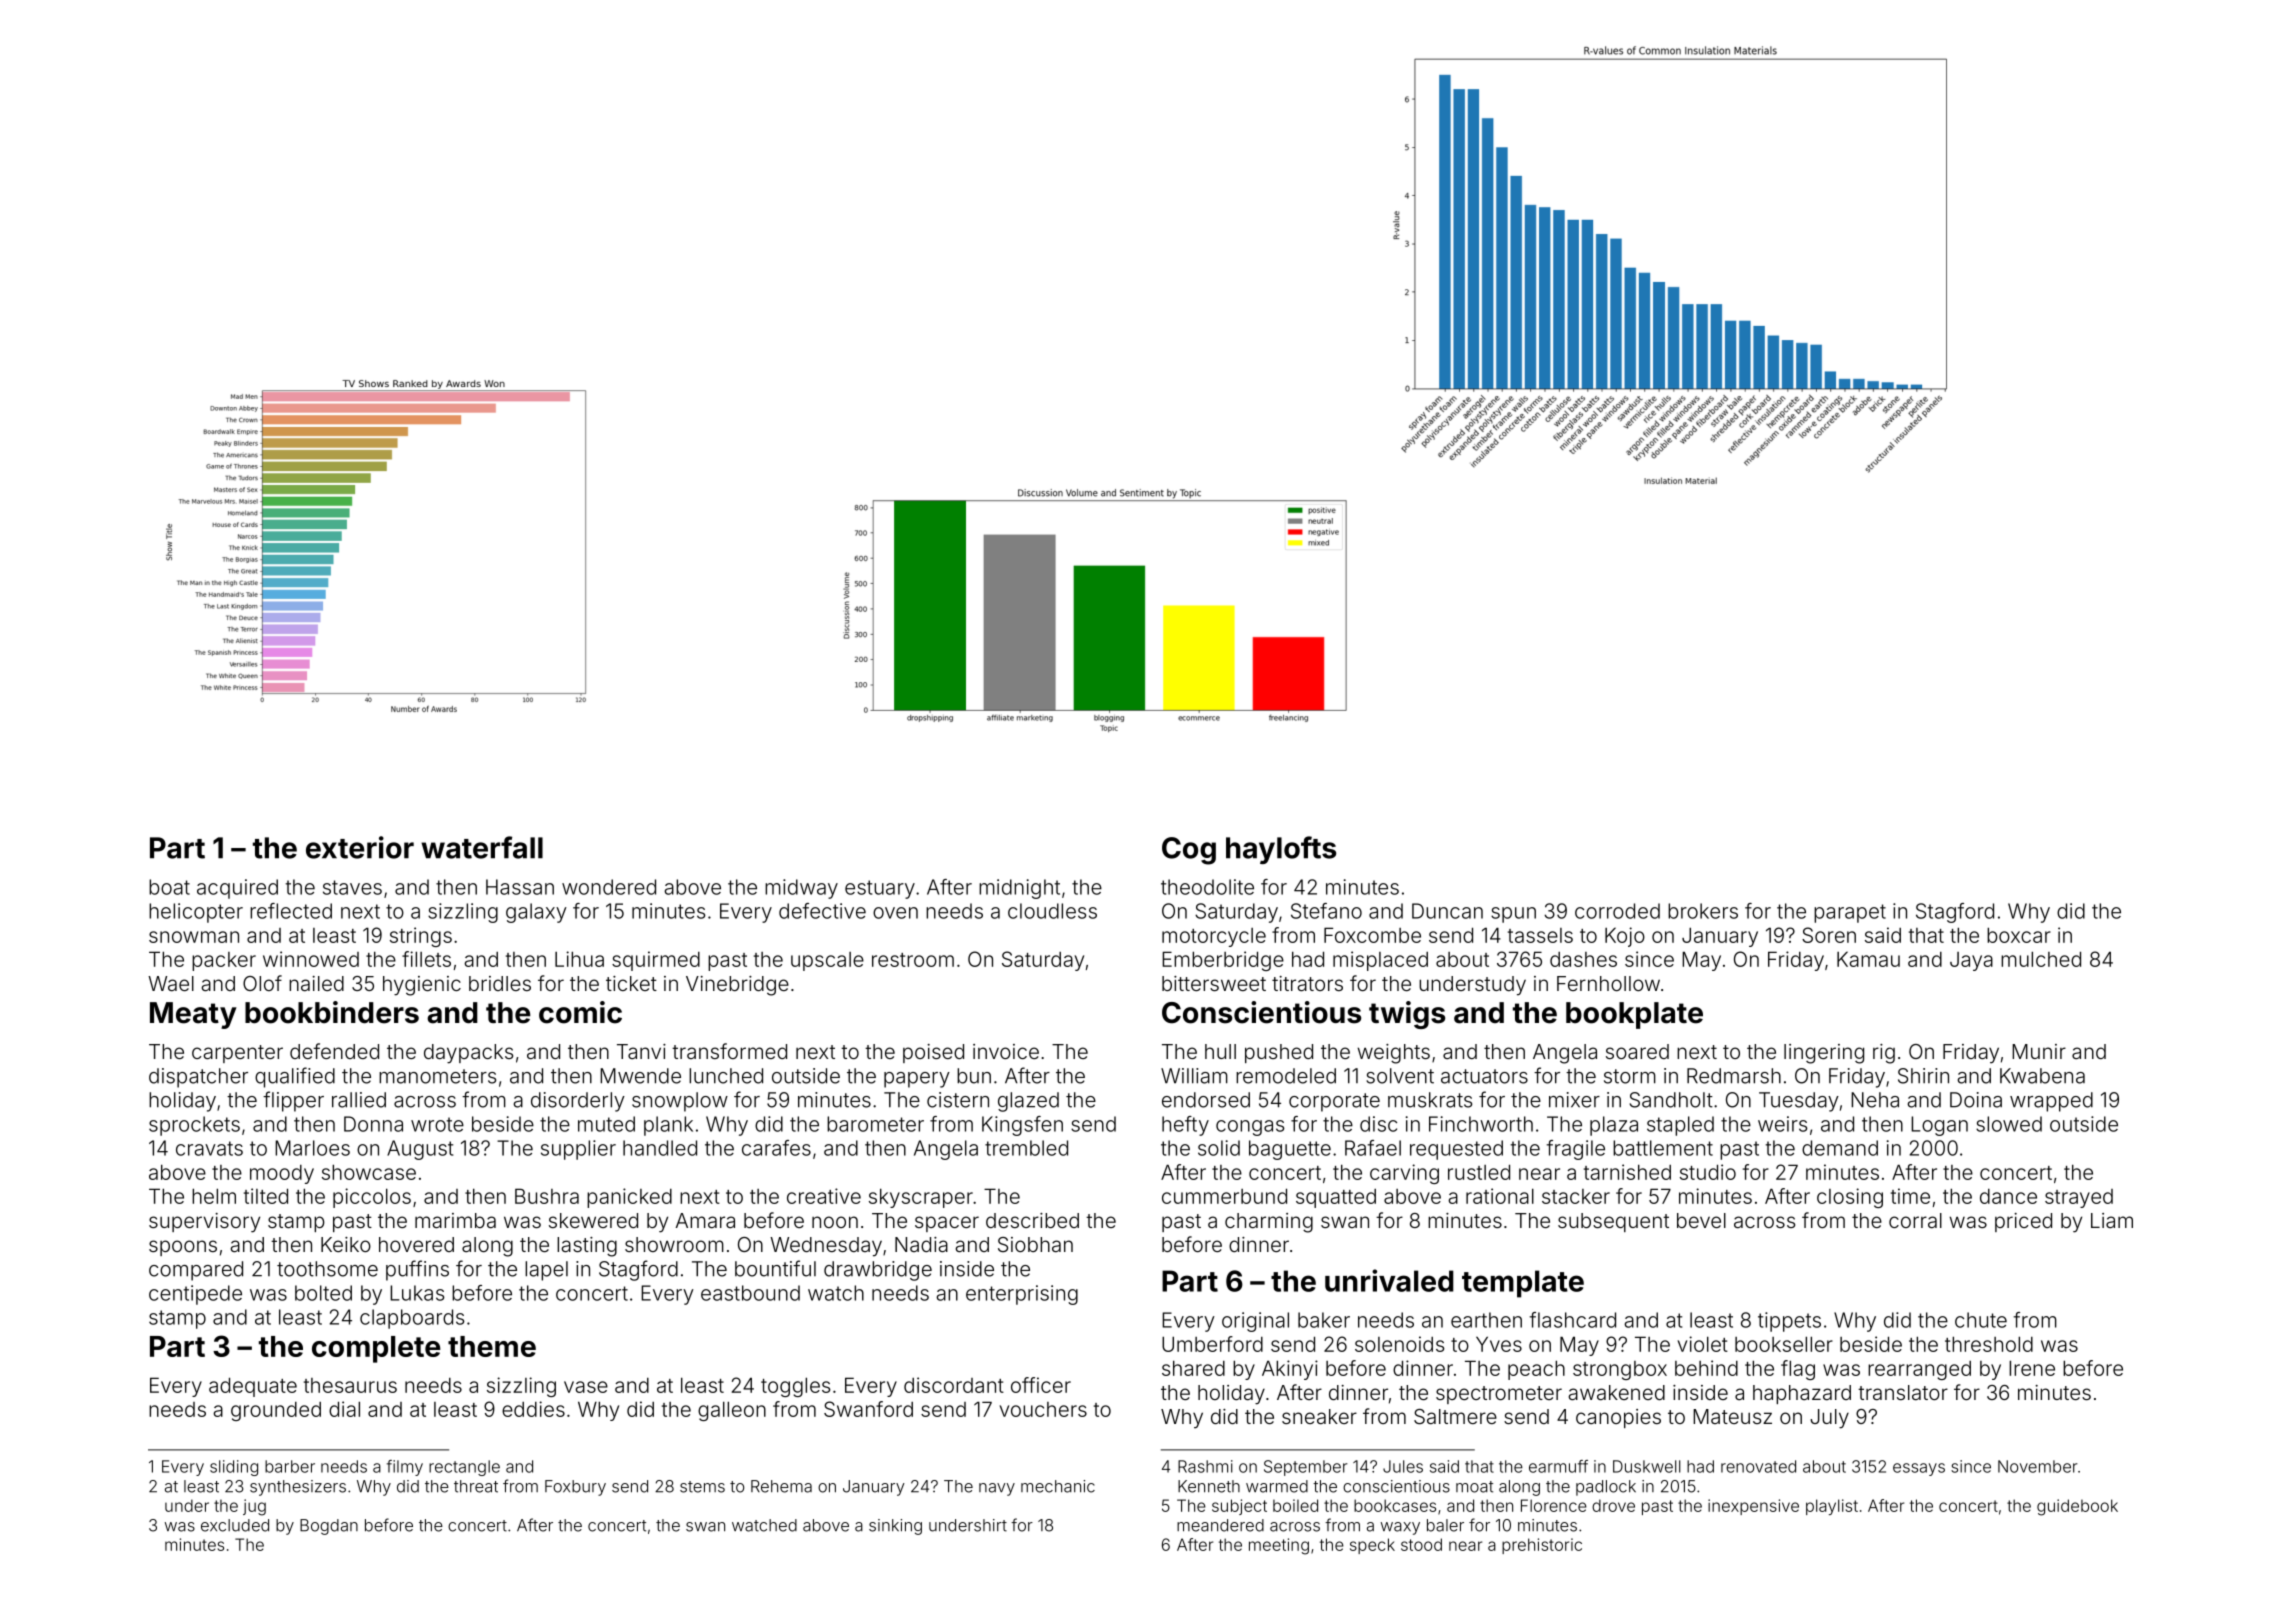  I want to click on theme, so click(492, 1346).
